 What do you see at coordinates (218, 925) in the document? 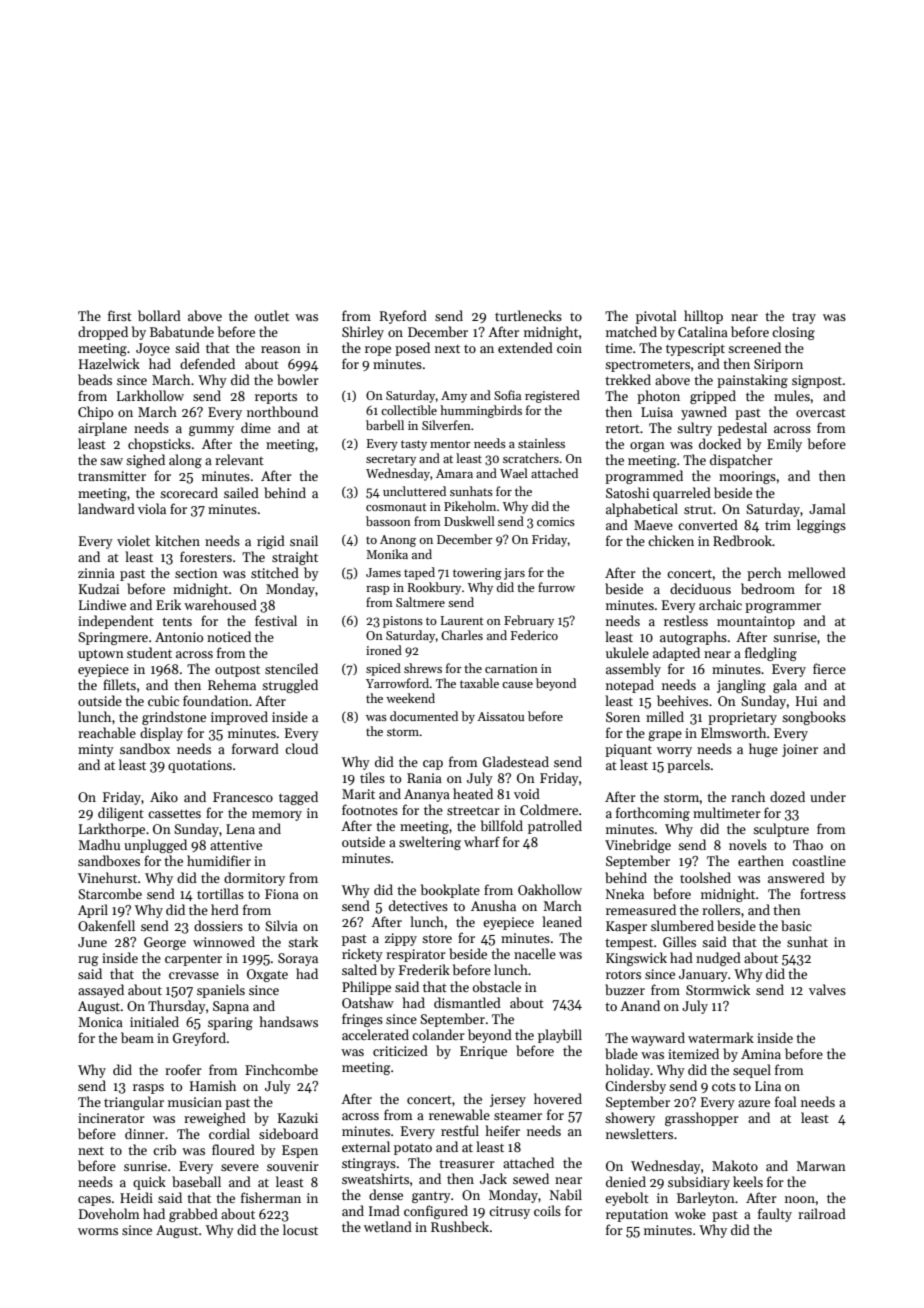
I see `dossiers` at bounding box center [218, 925].
